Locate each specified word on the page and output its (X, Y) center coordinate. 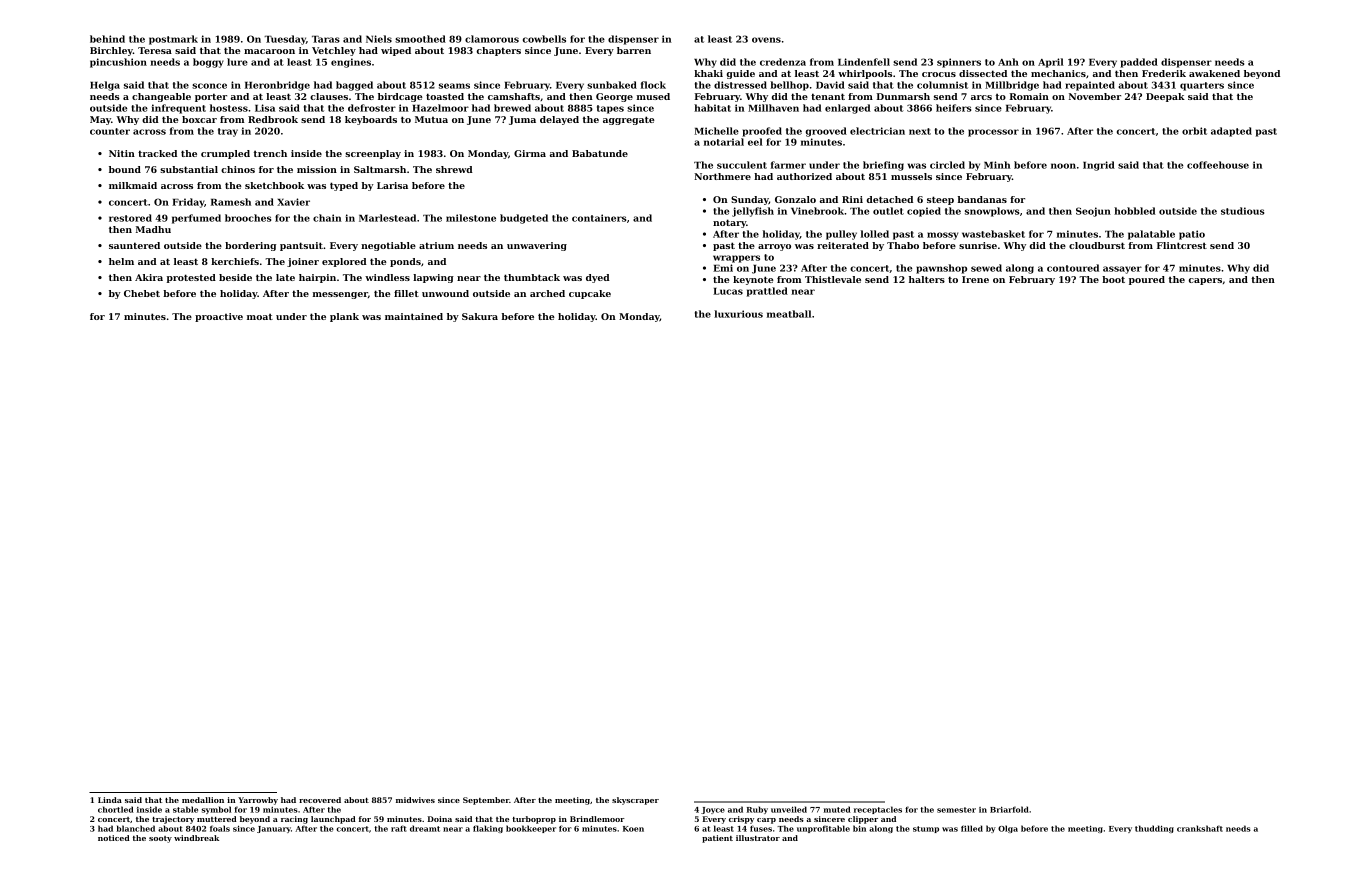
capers (1205, 281)
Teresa (155, 50)
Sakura (480, 316)
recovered (320, 800)
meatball (789, 314)
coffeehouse (1218, 165)
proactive (219, 317)
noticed (114, 838)
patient (717, 839)
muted (837, 809)
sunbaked (612, 85)
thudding (1154, 829)
